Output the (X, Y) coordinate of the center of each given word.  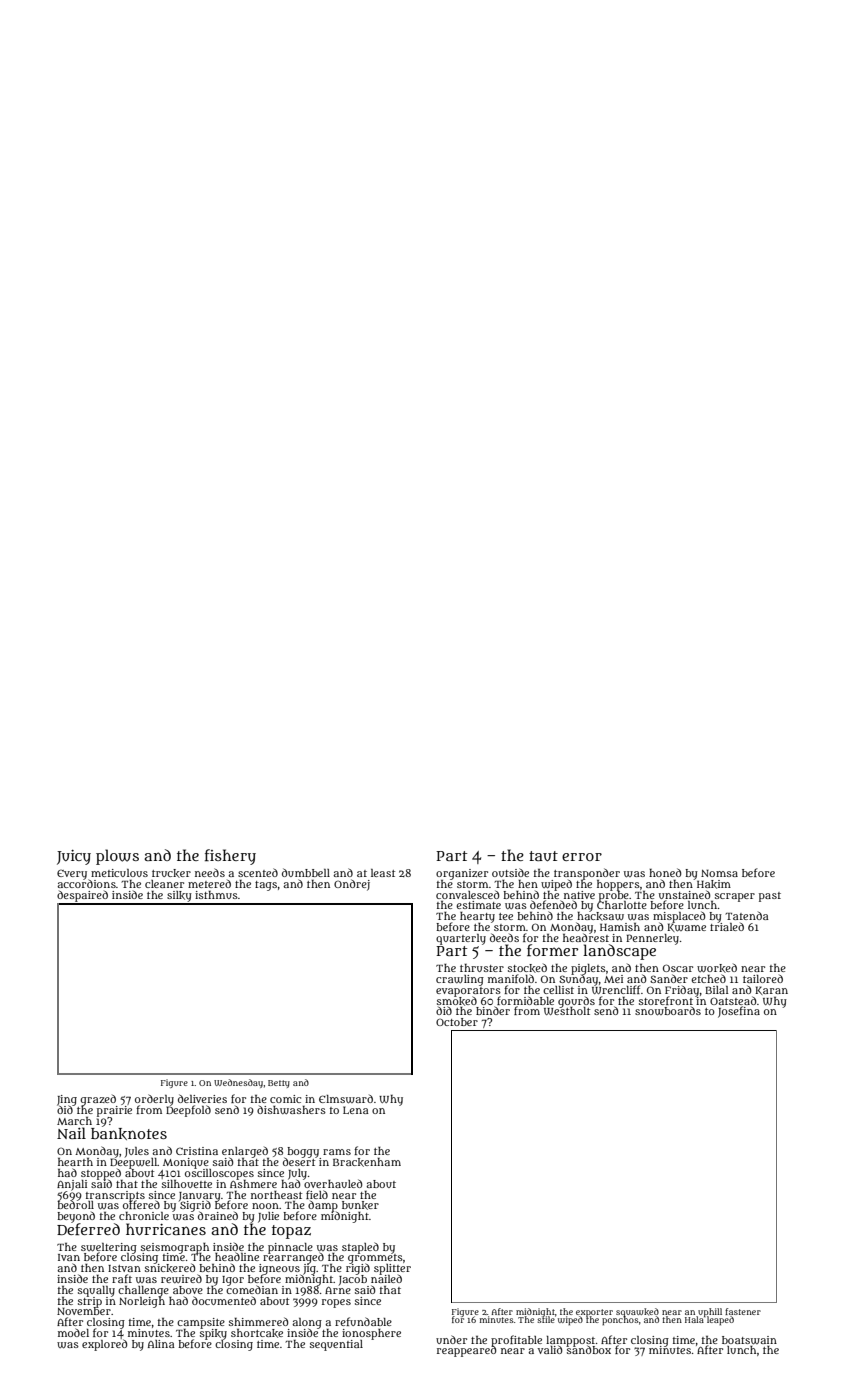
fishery (230, 857)
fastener (743, 1311)
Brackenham (367, 1162)
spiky (213, 1334)
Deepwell (133, 1163)
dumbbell (306, 872)
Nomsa (719, 873)
